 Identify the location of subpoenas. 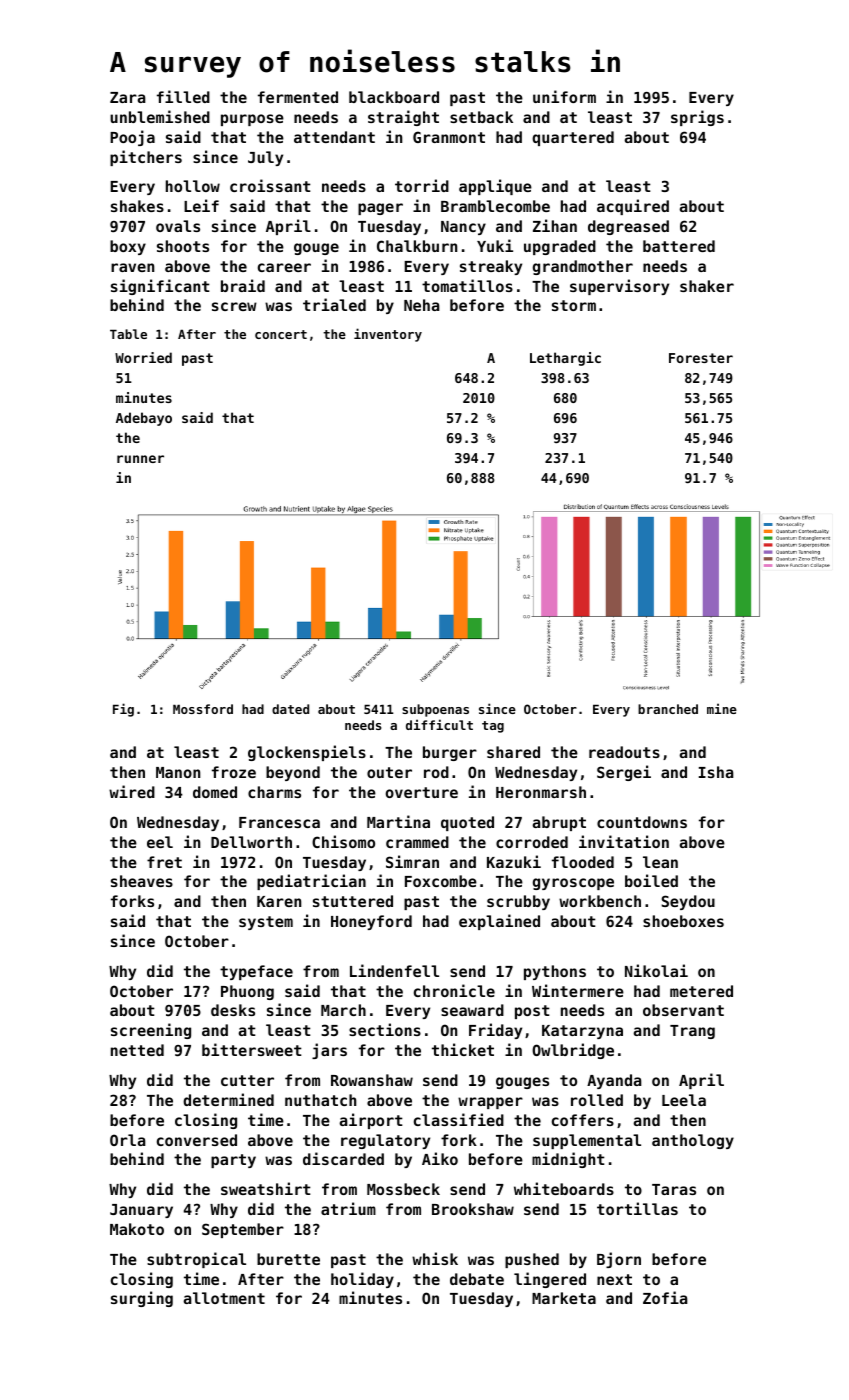
(435, 710).
